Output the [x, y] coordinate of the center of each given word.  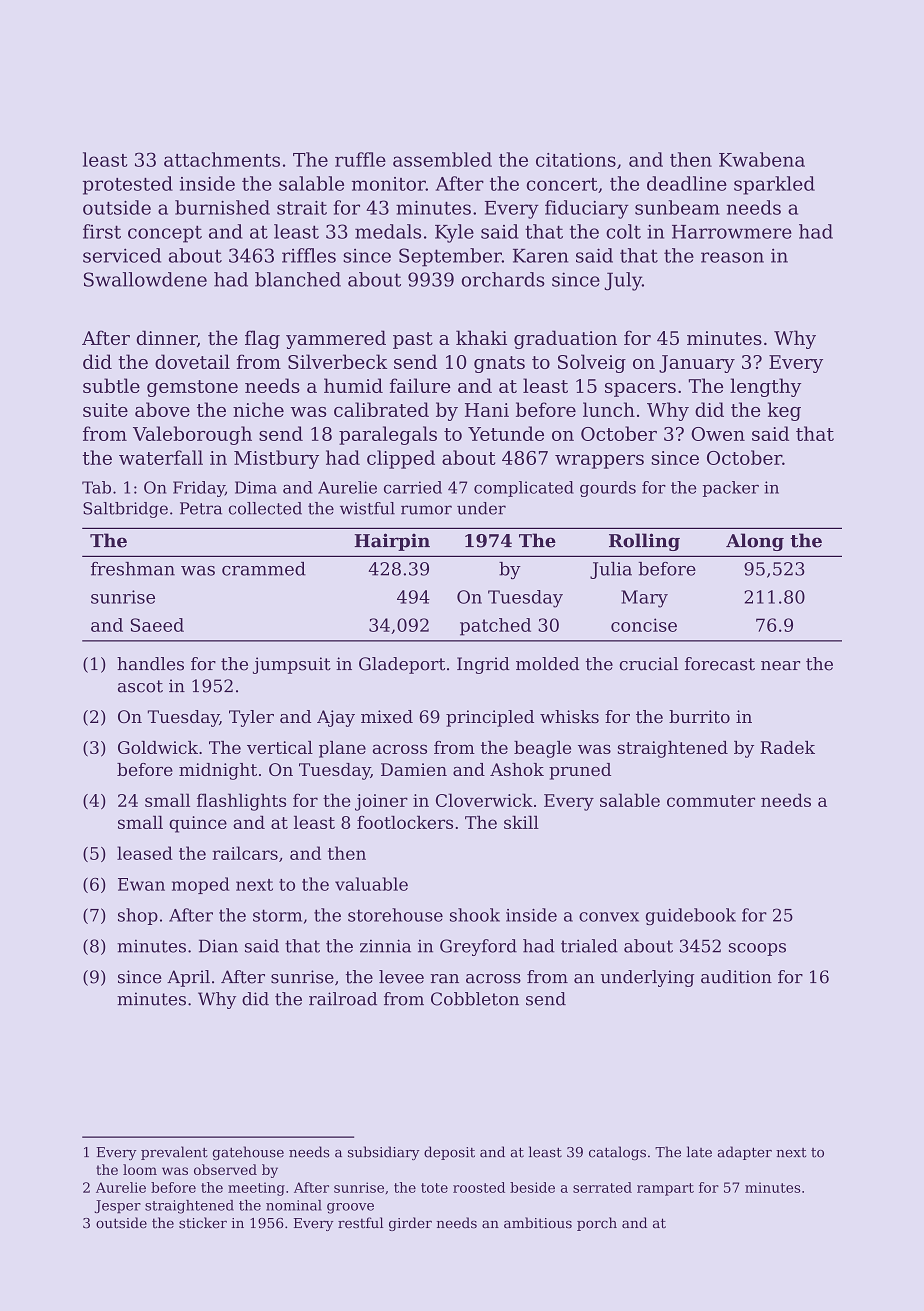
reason [732, 257]
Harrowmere [732, 232]
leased [145, 853]
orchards [503, 279]
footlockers [405, 822]
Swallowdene [145, 279]
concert [562, 184]
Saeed [157, 625]
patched [495, 627]
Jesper [118, 1206]
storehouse [395, 915]
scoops [757, 949]
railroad [343, 999]
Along [755, 542]
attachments [222, 159]
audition [736, 977]
